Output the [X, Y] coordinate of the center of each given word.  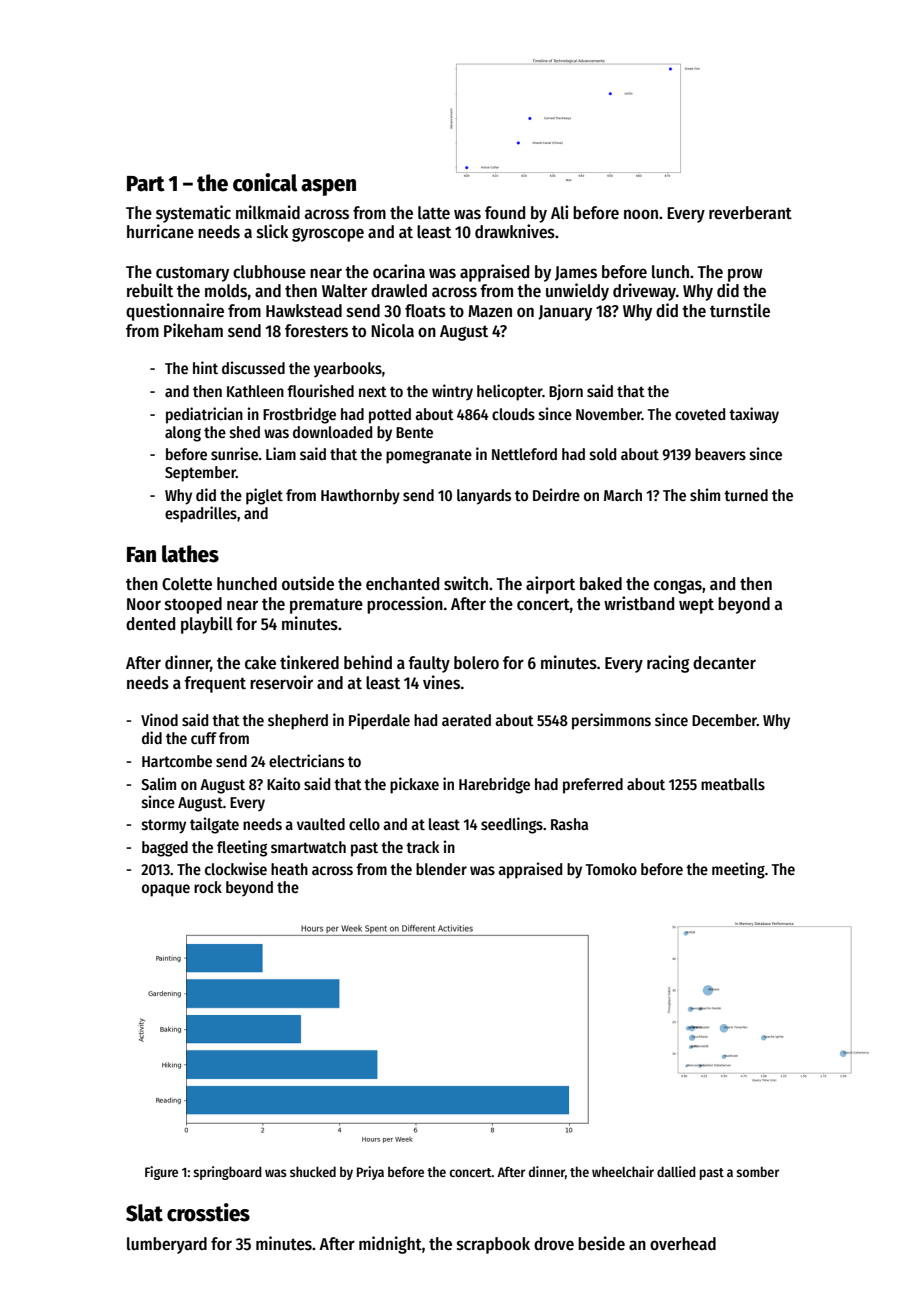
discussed [253, 368]
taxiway [754, 415]
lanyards [484, 497]
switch [466, 583]
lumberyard [167, 1245]
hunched [247, 584]
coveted [700, 414]
